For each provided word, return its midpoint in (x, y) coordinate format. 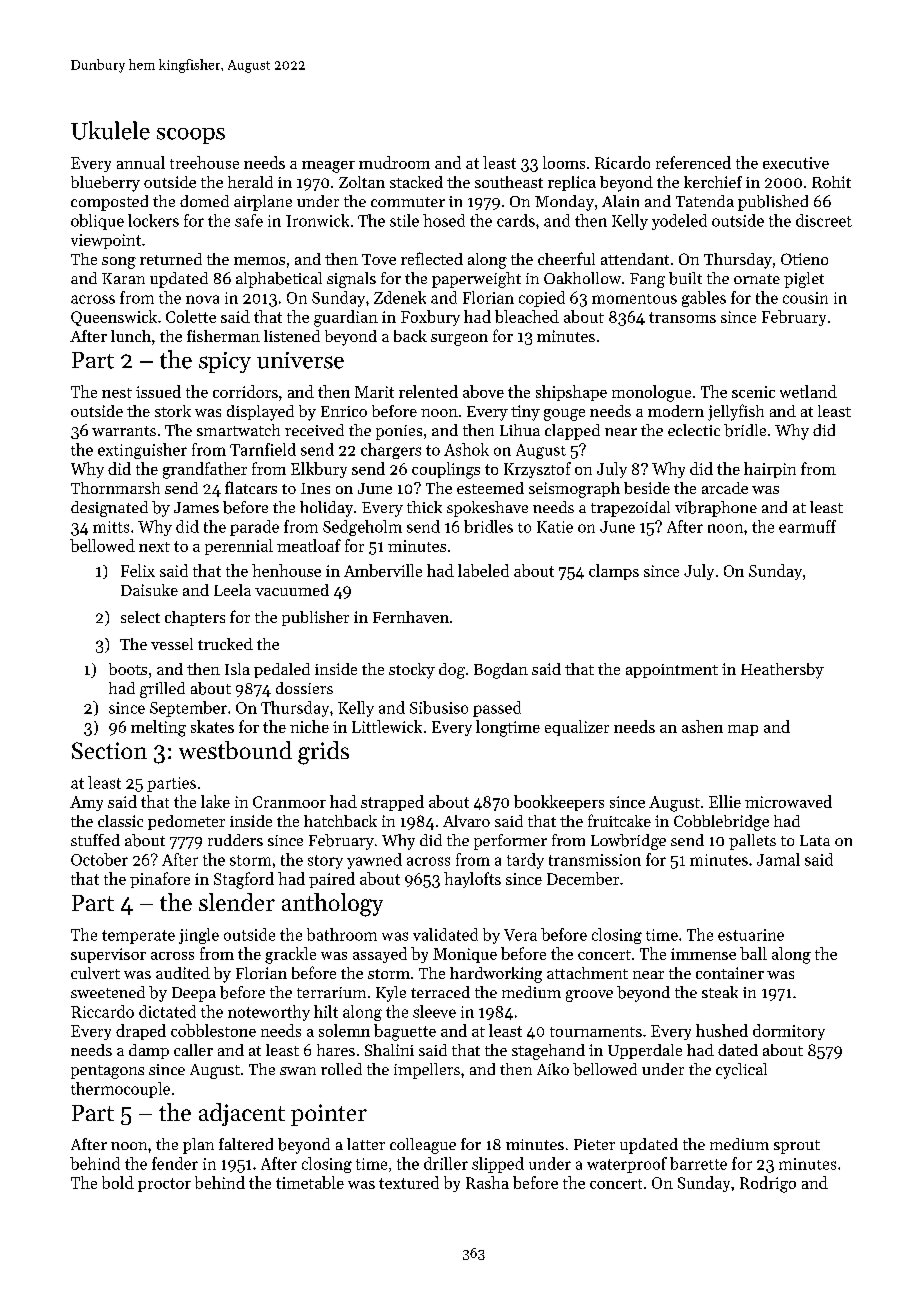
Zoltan (362, 182)
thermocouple (120, 1090)
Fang (647, 280)
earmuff (807, 526)
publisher (315, 618)
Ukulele (110, 130)
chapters (195, 618)
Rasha (487, 1182)
